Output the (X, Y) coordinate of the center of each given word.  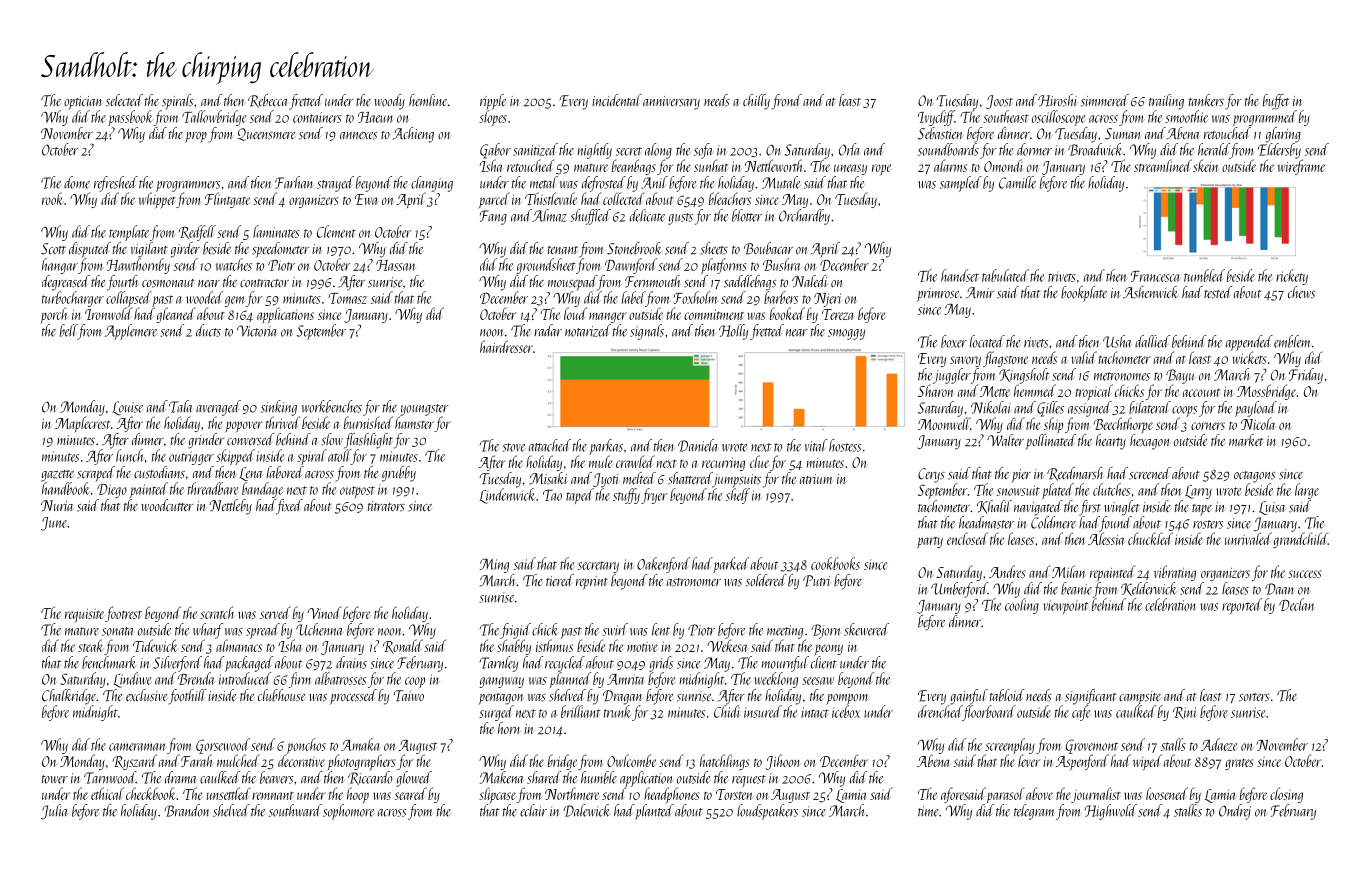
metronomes (1122, 376)
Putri (817, 581)
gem (235, 301)
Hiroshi (1057, 100)
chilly (756, 102)
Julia (54, 812)
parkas (606, 447)
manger (608, 317)
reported (1242, 606)
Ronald (403, 646)
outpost (357, 492)
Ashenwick (1150, 292)
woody (389, 102)
